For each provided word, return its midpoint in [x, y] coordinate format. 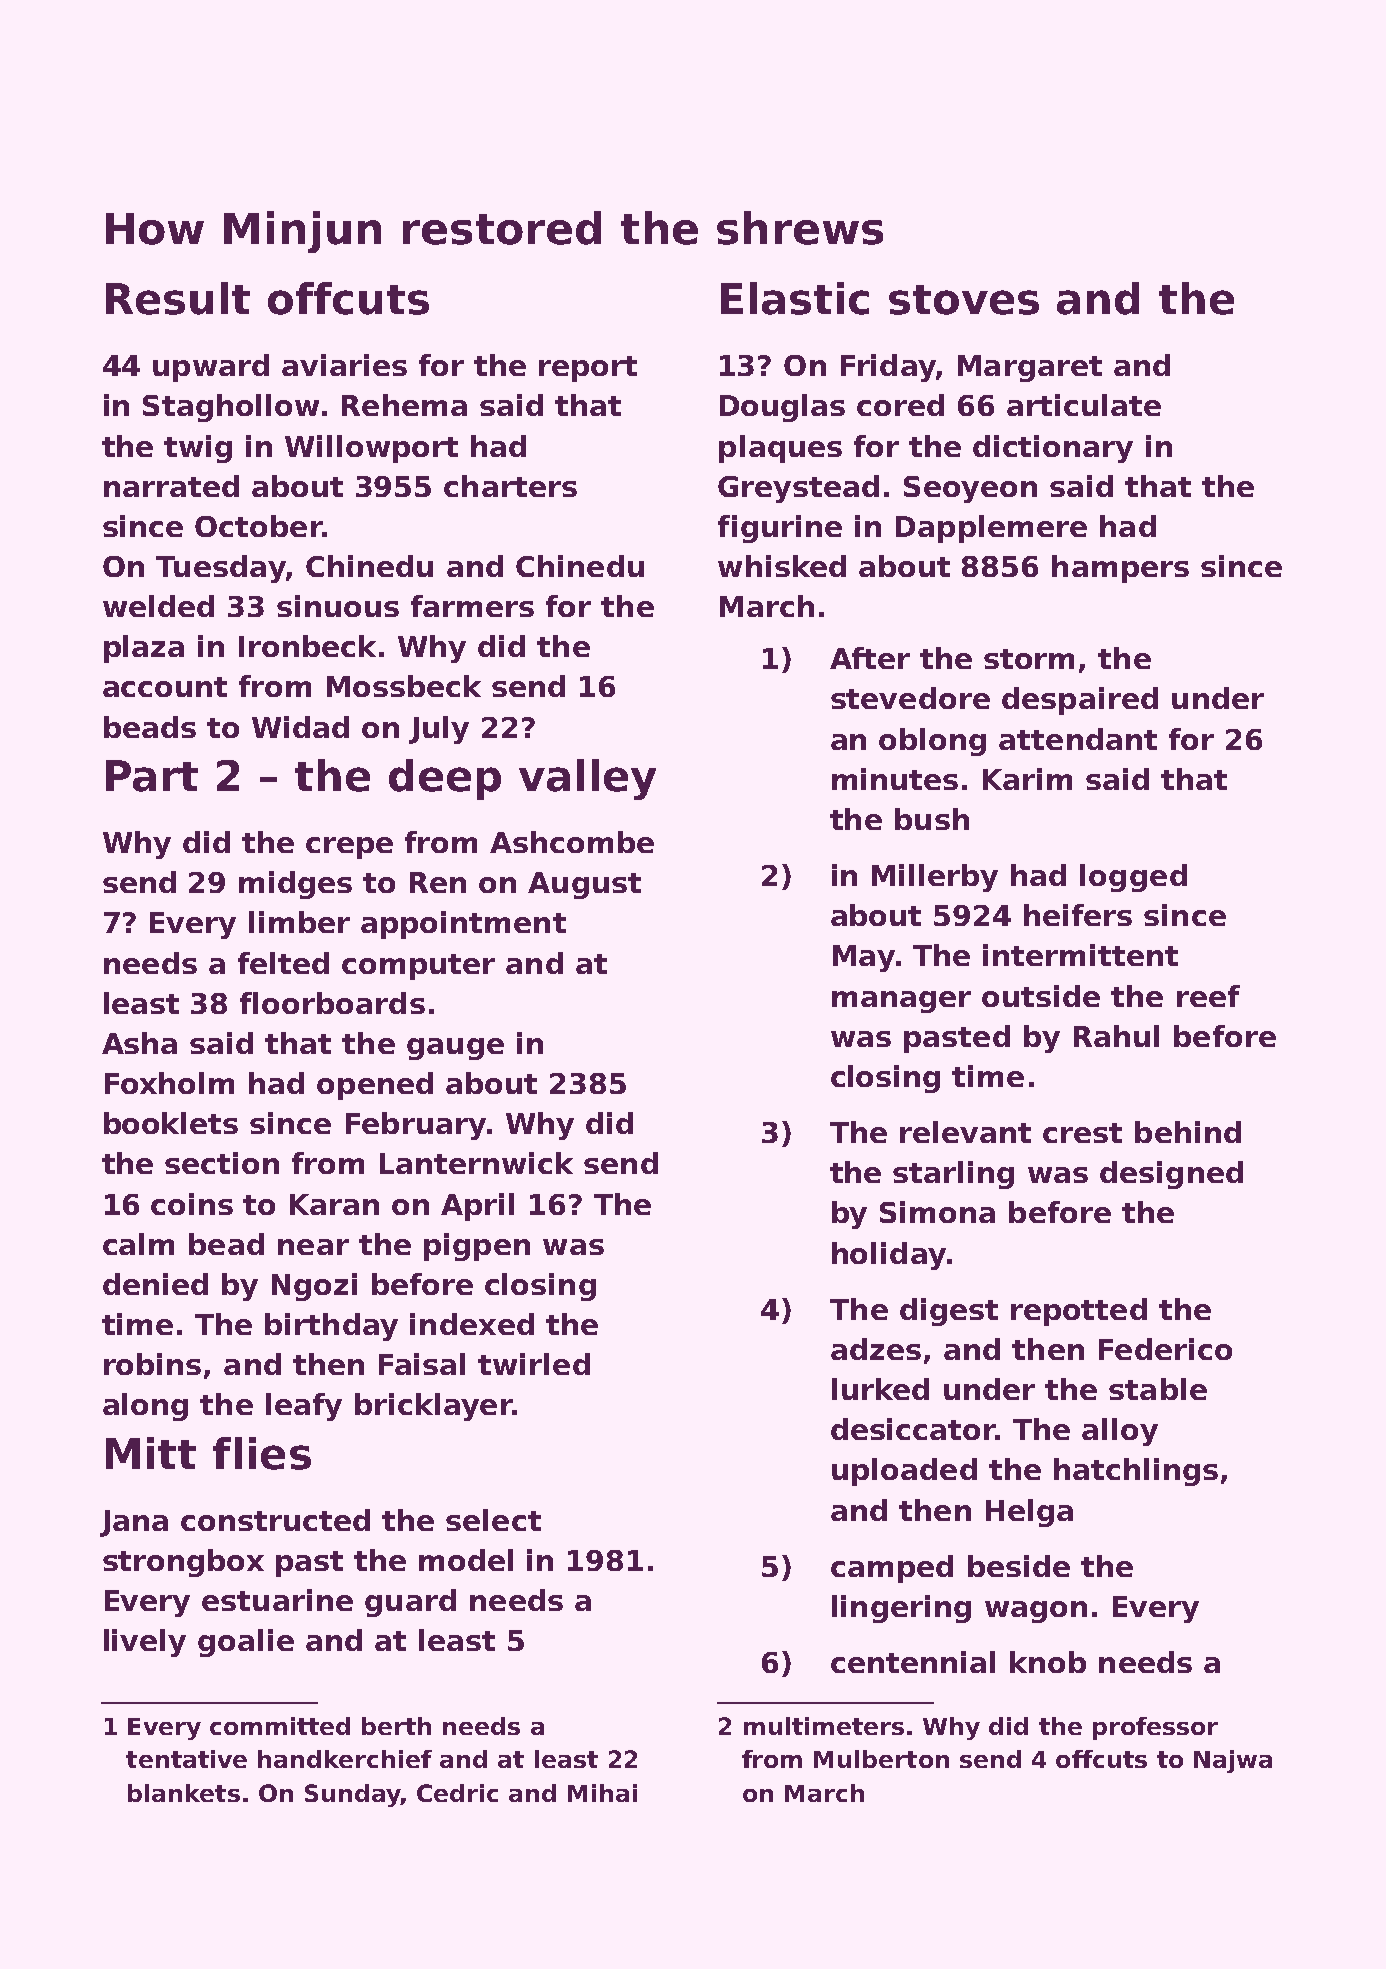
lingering [901, 1609]
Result [178, 298]
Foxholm [169, 1083]
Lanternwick [476, 1163]
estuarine [277, 1600]
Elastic [795, 298]
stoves [964, 300]
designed [1171, 1175]
